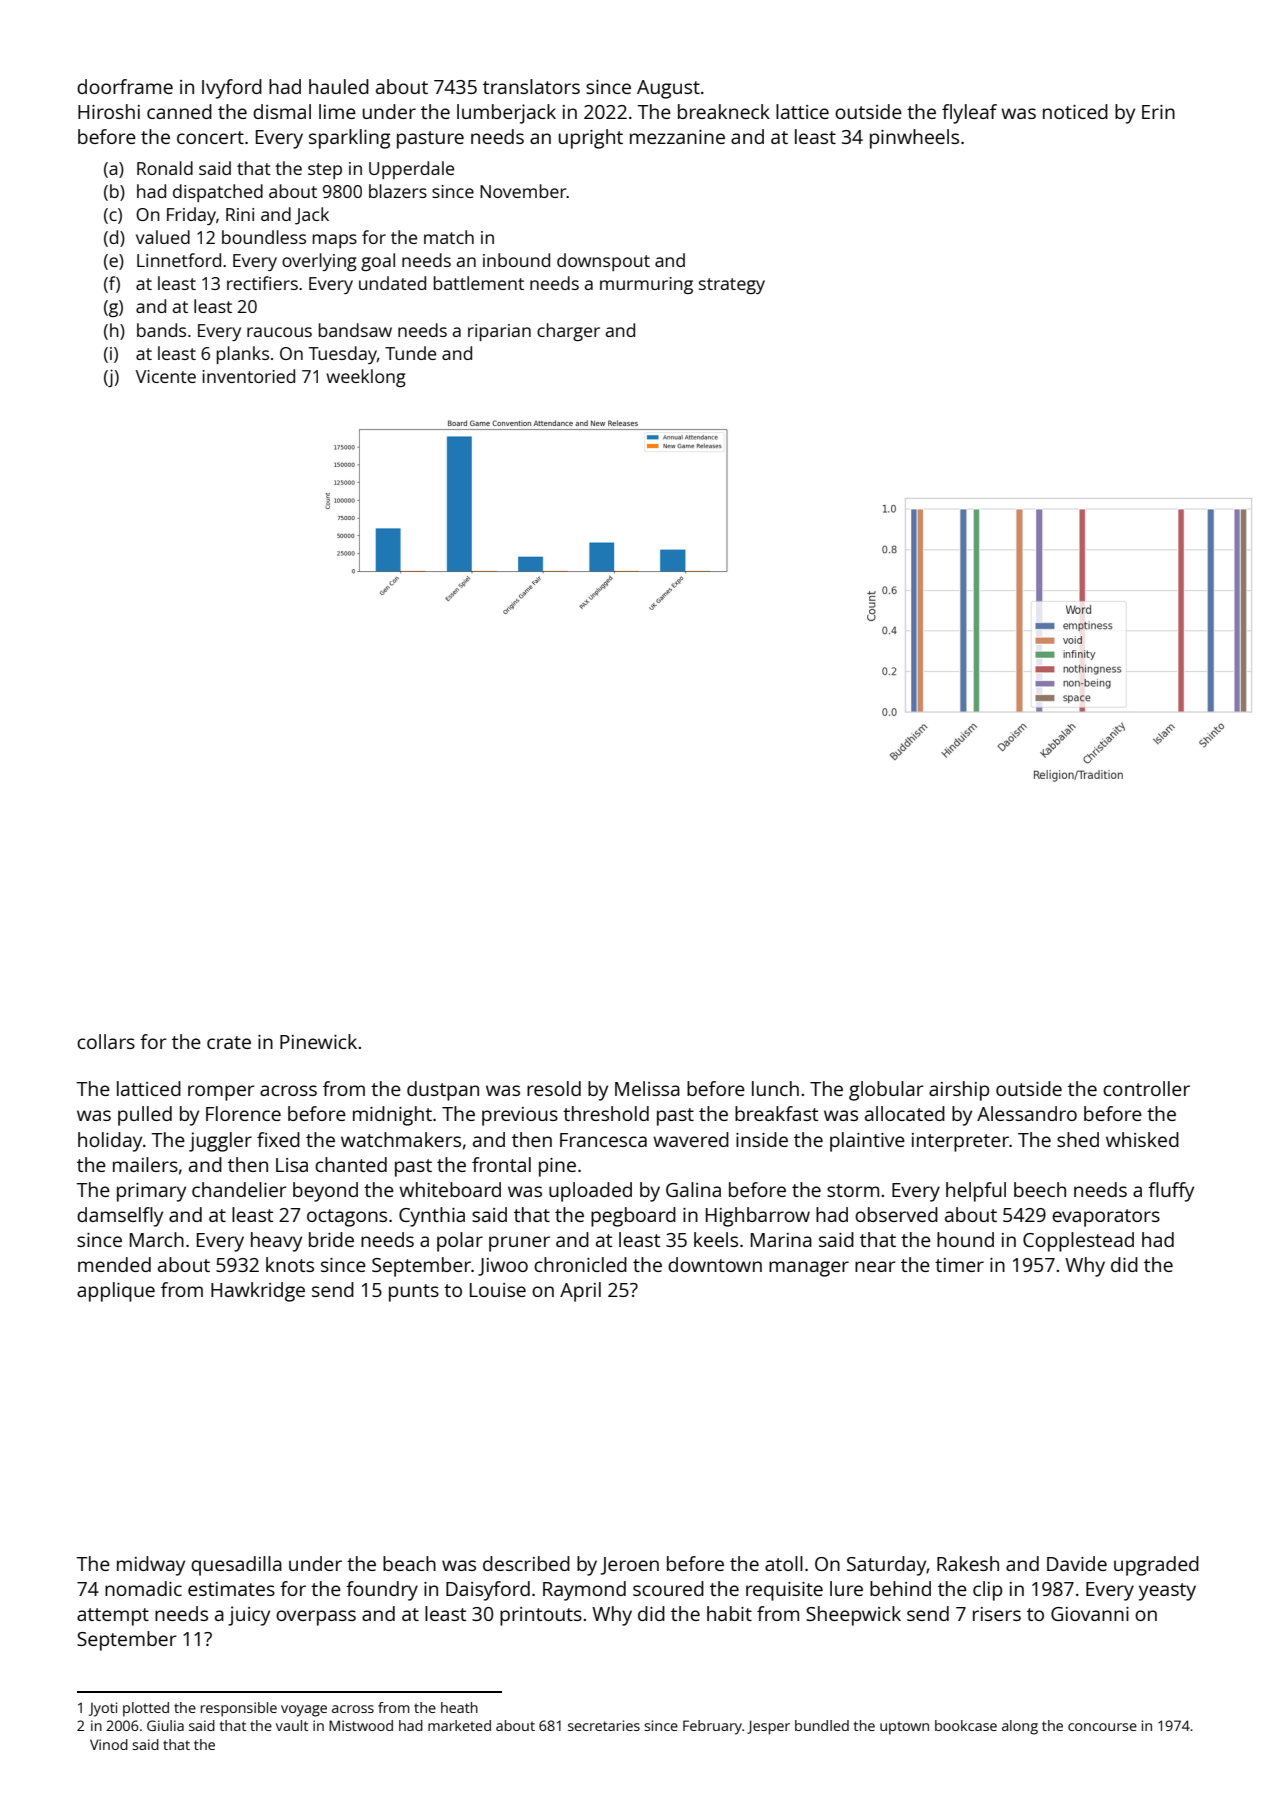  Describe the element at coordinates (106, 1041) in the page. I see `collars` at that location.
